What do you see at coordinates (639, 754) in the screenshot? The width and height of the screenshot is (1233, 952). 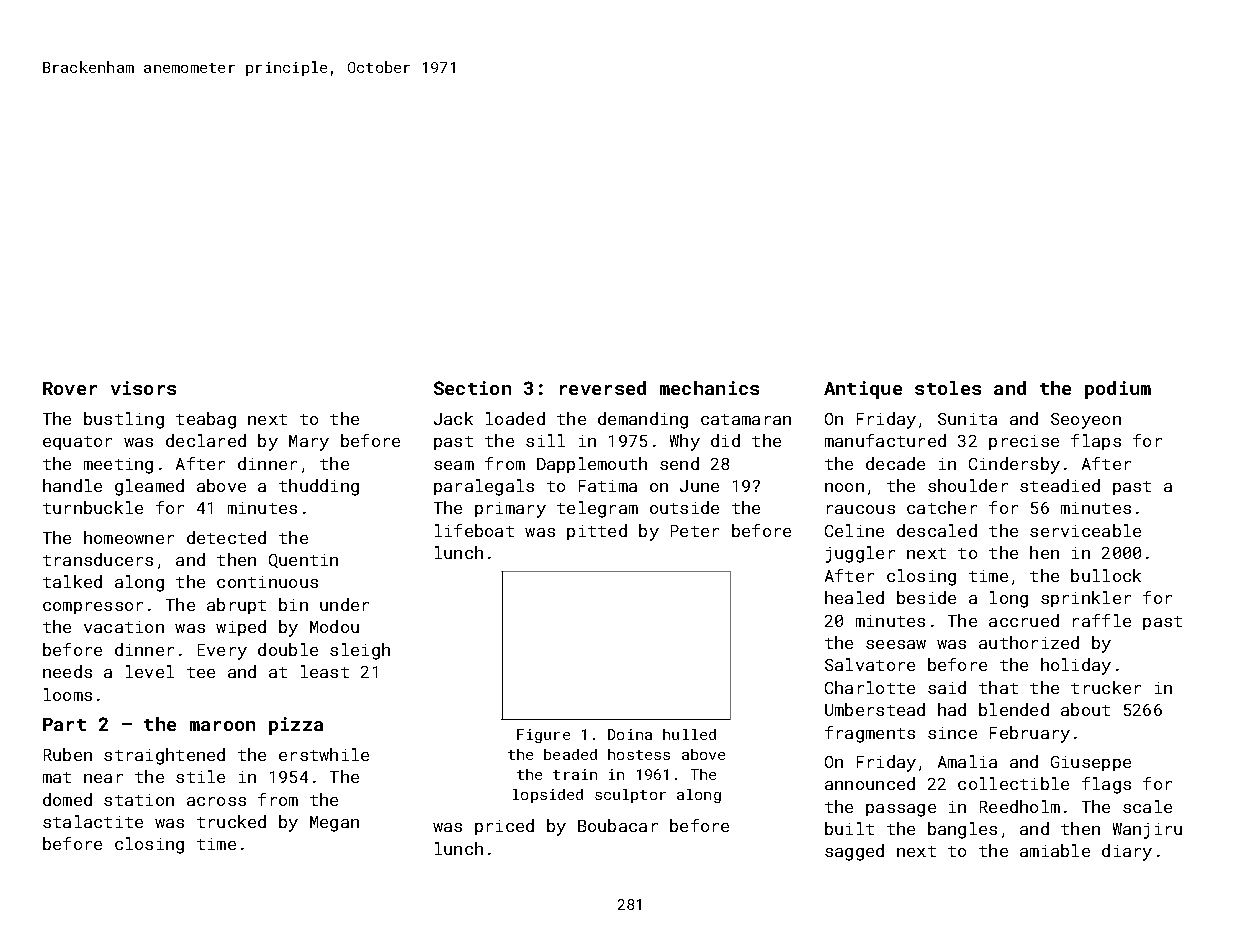 I see `hostess` at bounding box center [639, 754].
